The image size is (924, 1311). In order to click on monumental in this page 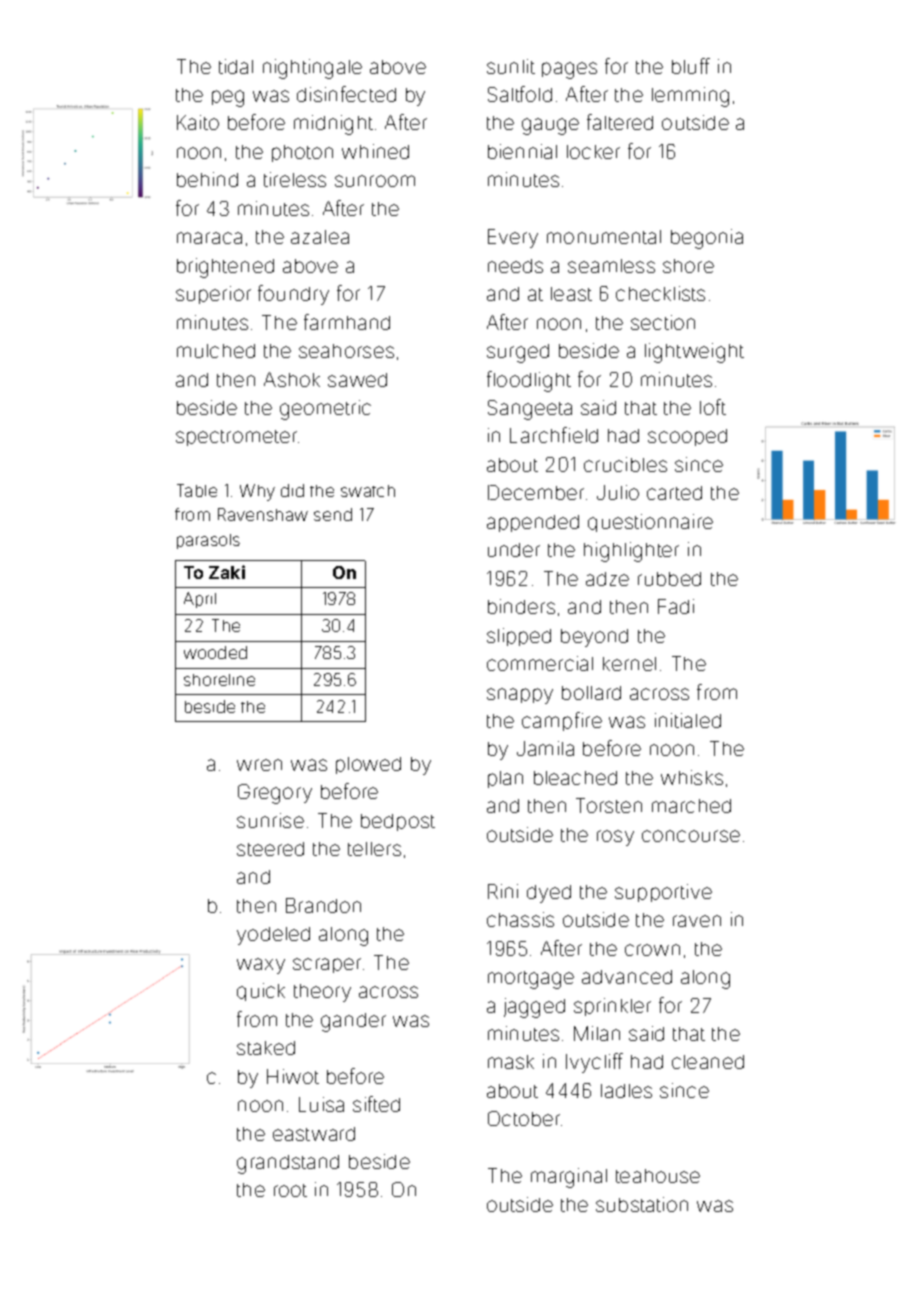, I will do `click(604, 237)`.
